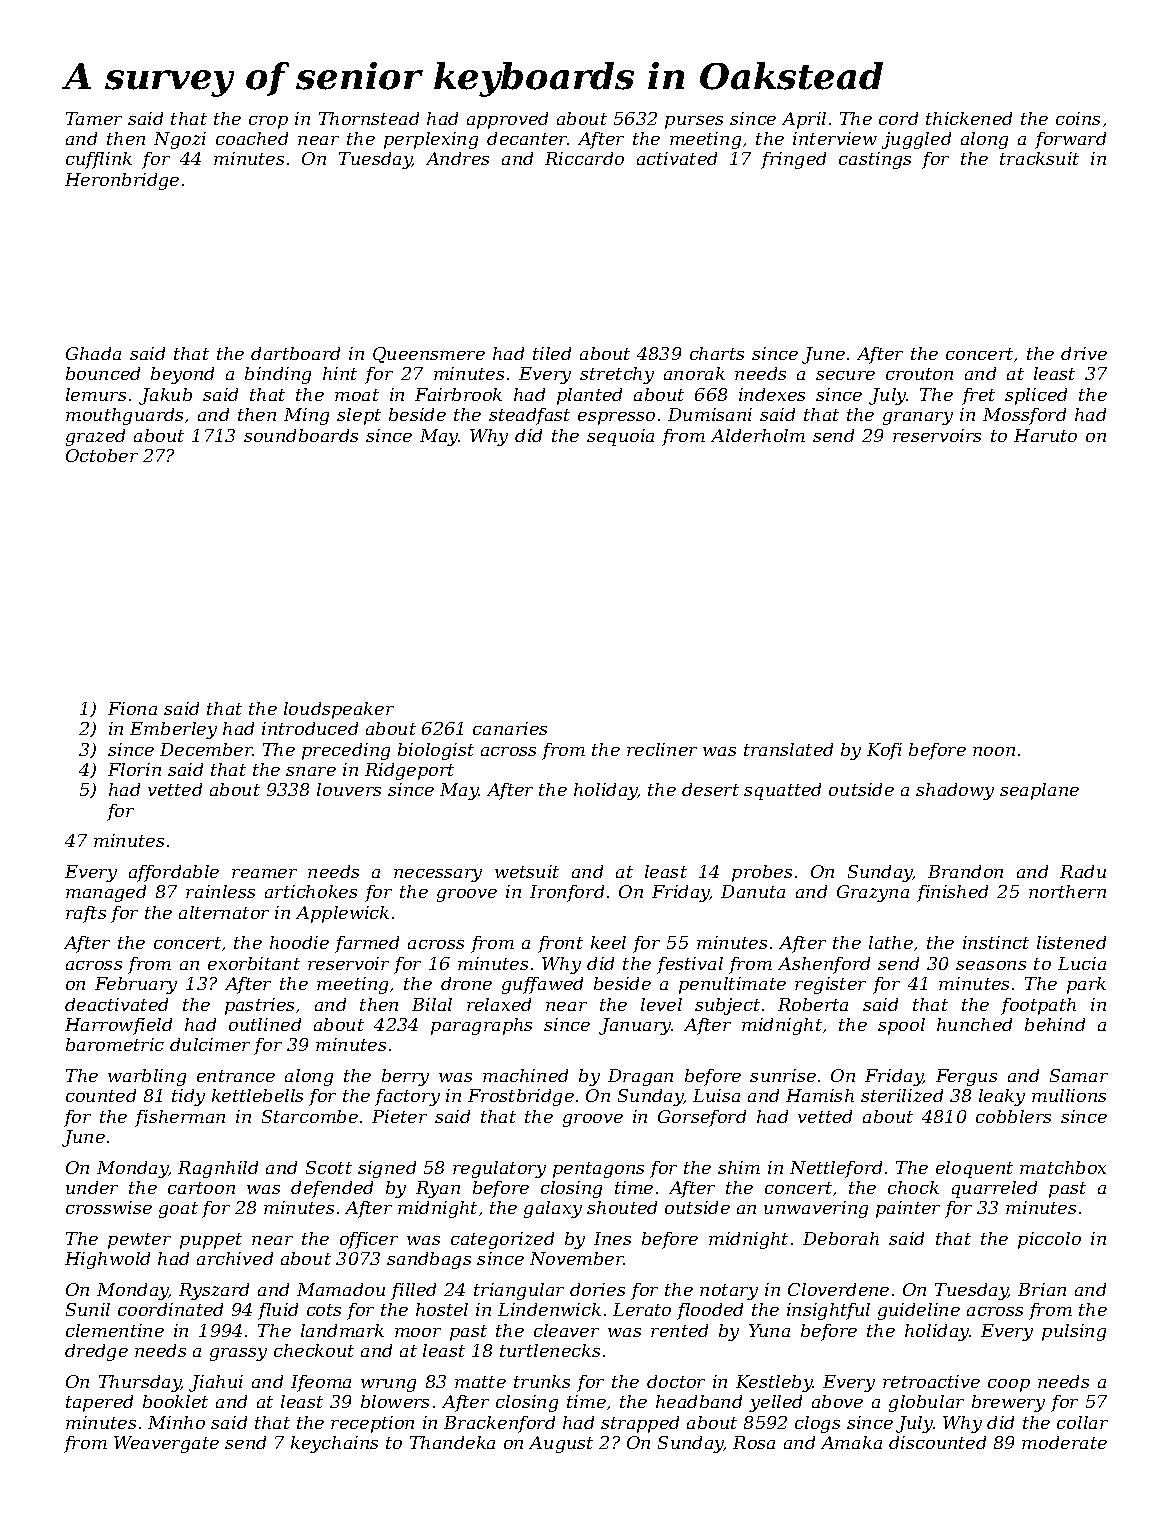  What do you see at coordinates (122, 181) in the image?
I see `Heronbridge` at bounding box center [122, 181].
